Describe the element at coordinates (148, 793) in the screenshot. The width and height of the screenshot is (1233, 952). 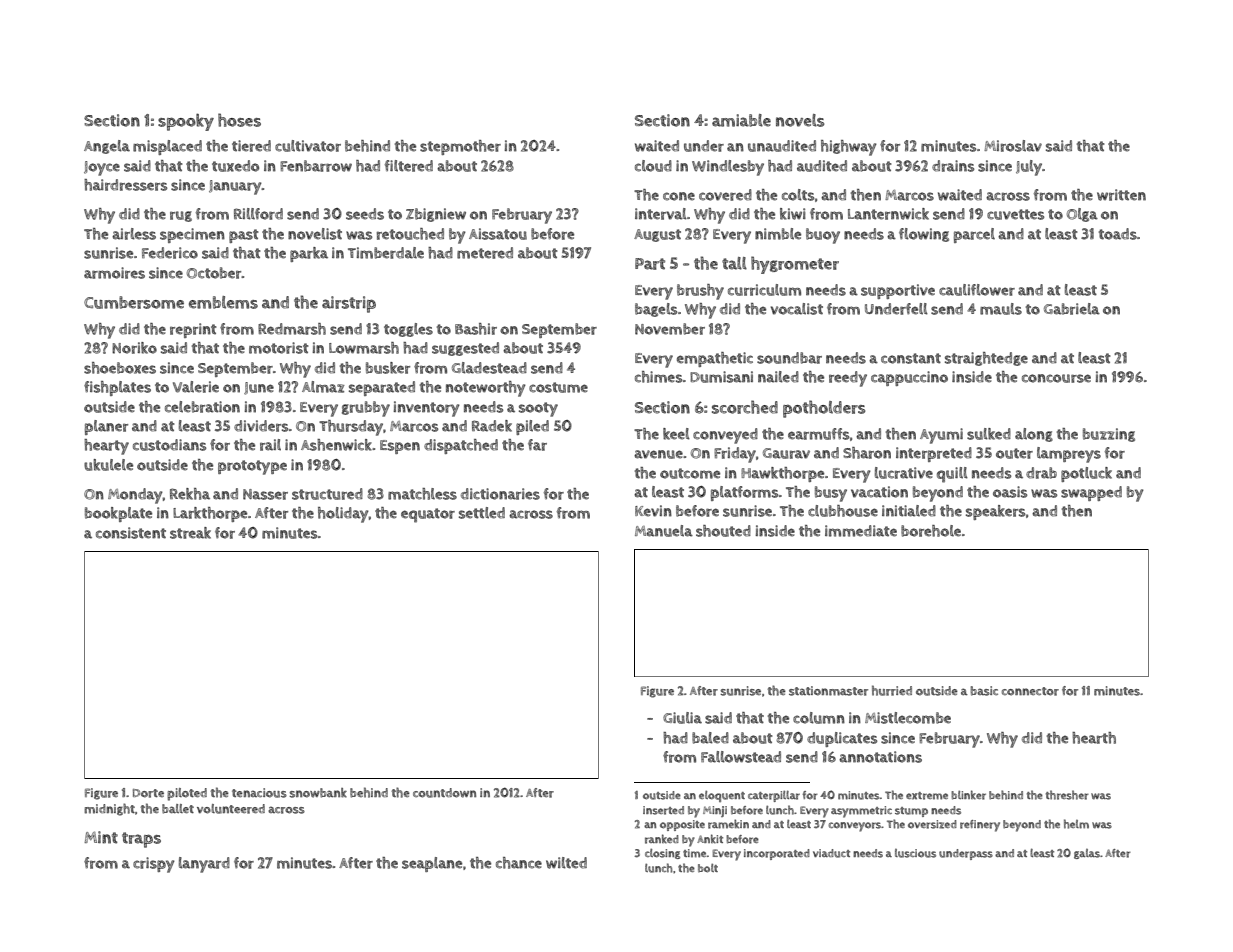
I see `Dorte` at that location.
